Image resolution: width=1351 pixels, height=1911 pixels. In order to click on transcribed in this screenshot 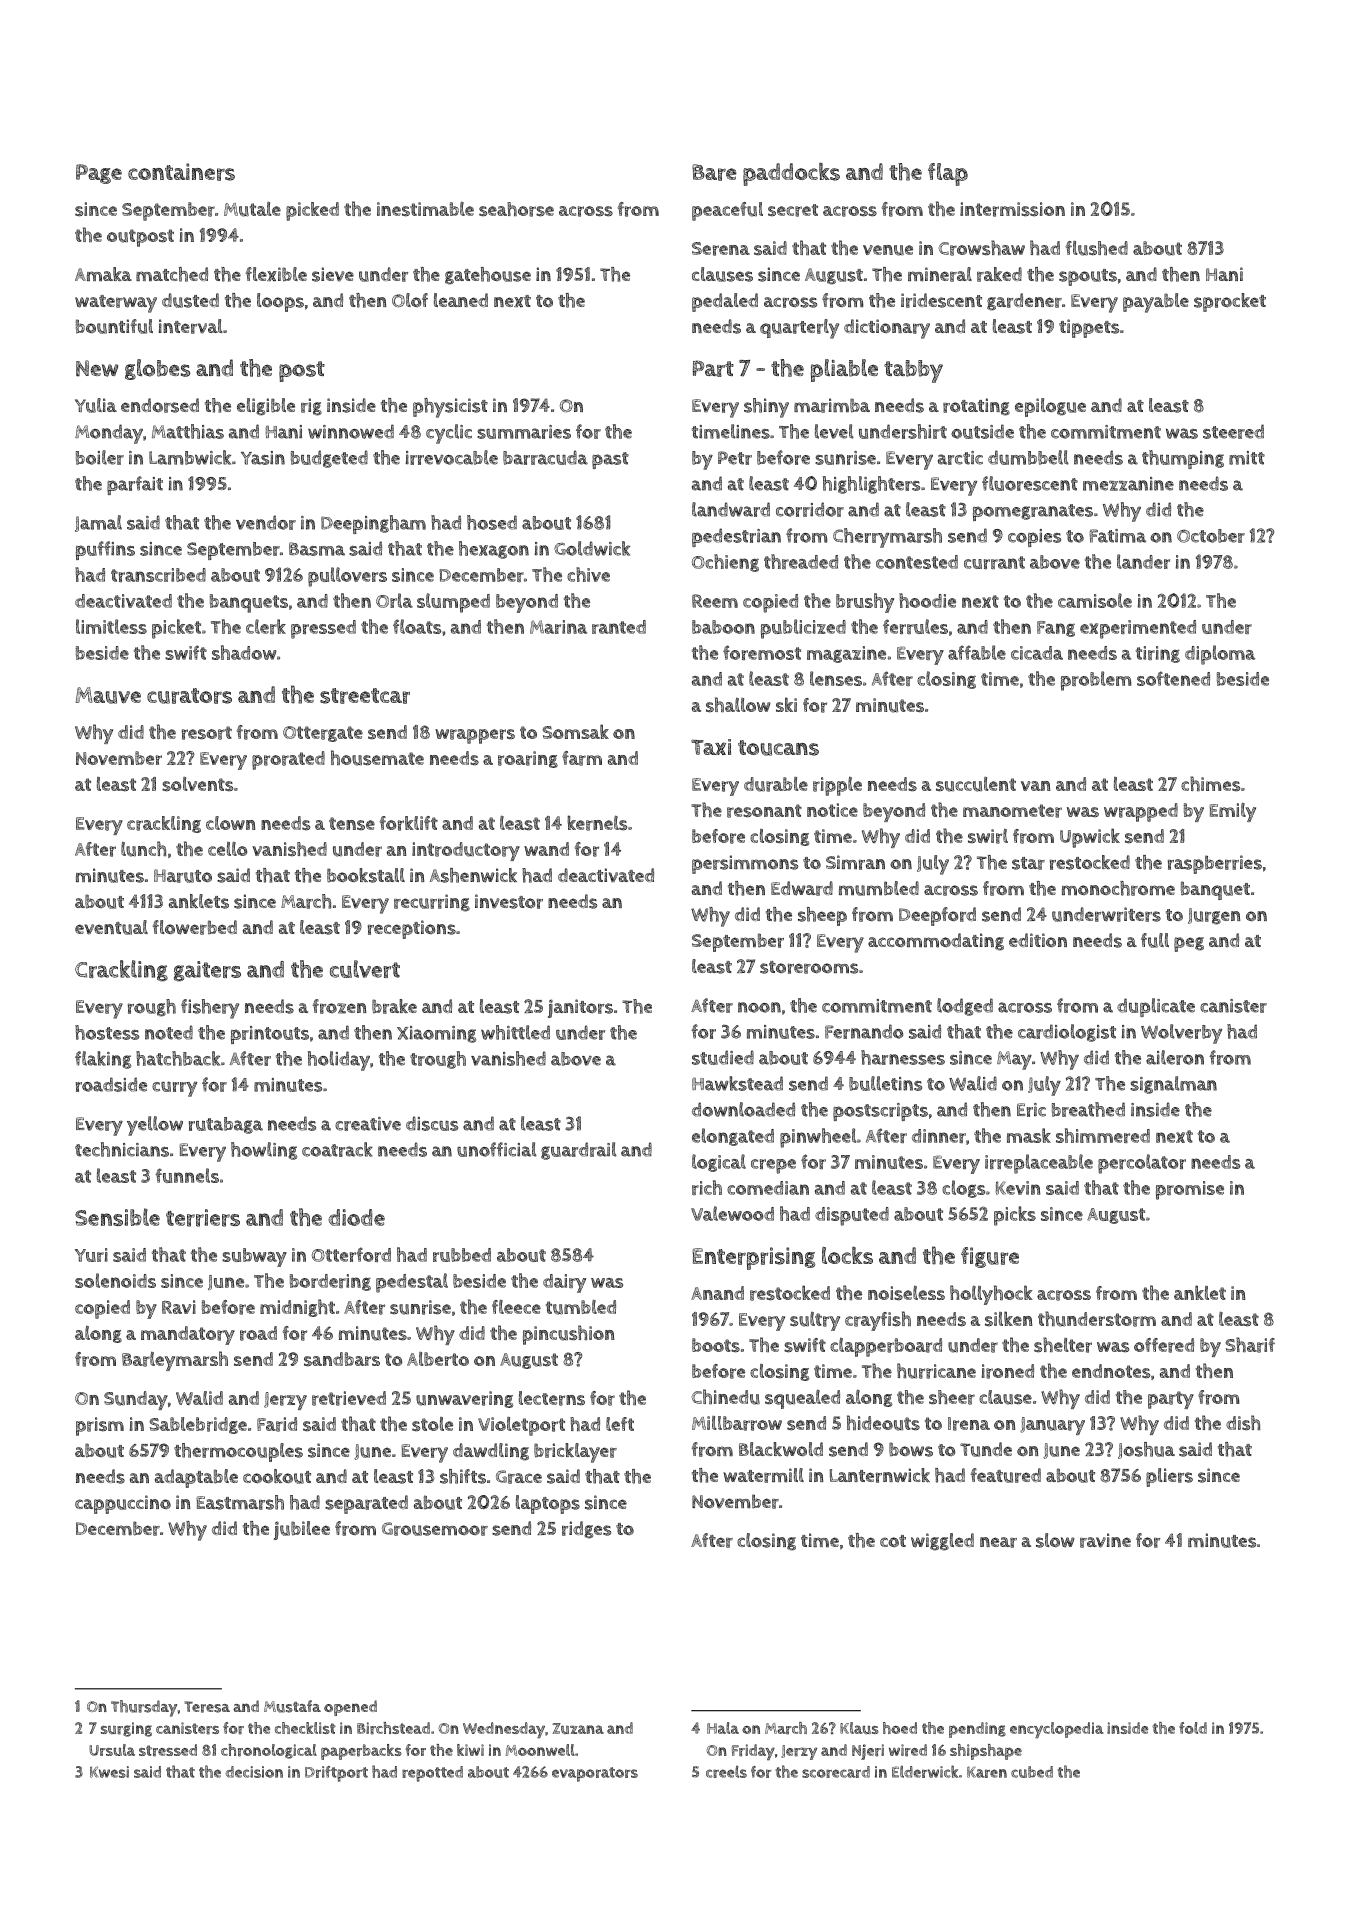, I will do `click(158, 575)`.
